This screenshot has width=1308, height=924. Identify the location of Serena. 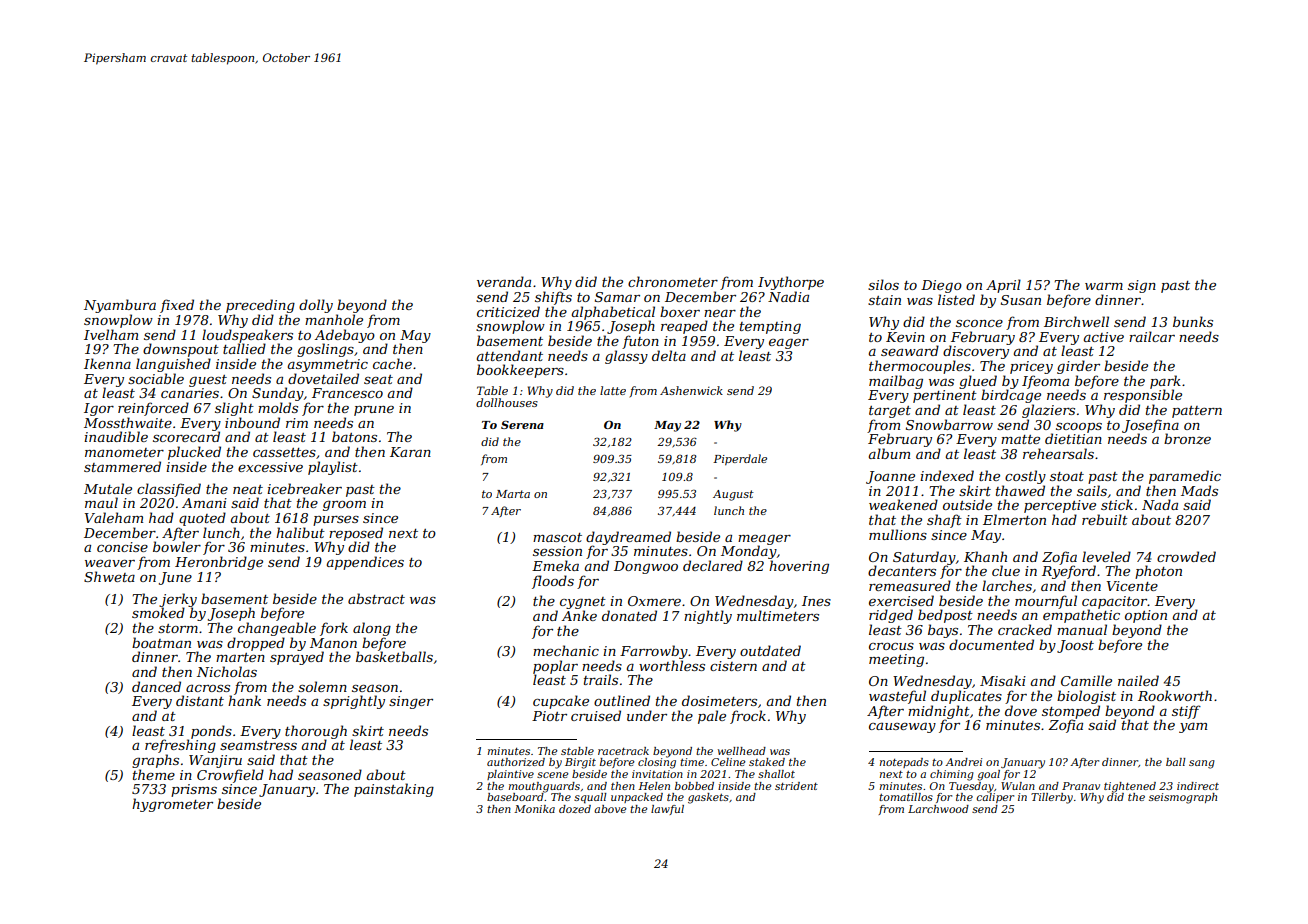
(522, 424).
